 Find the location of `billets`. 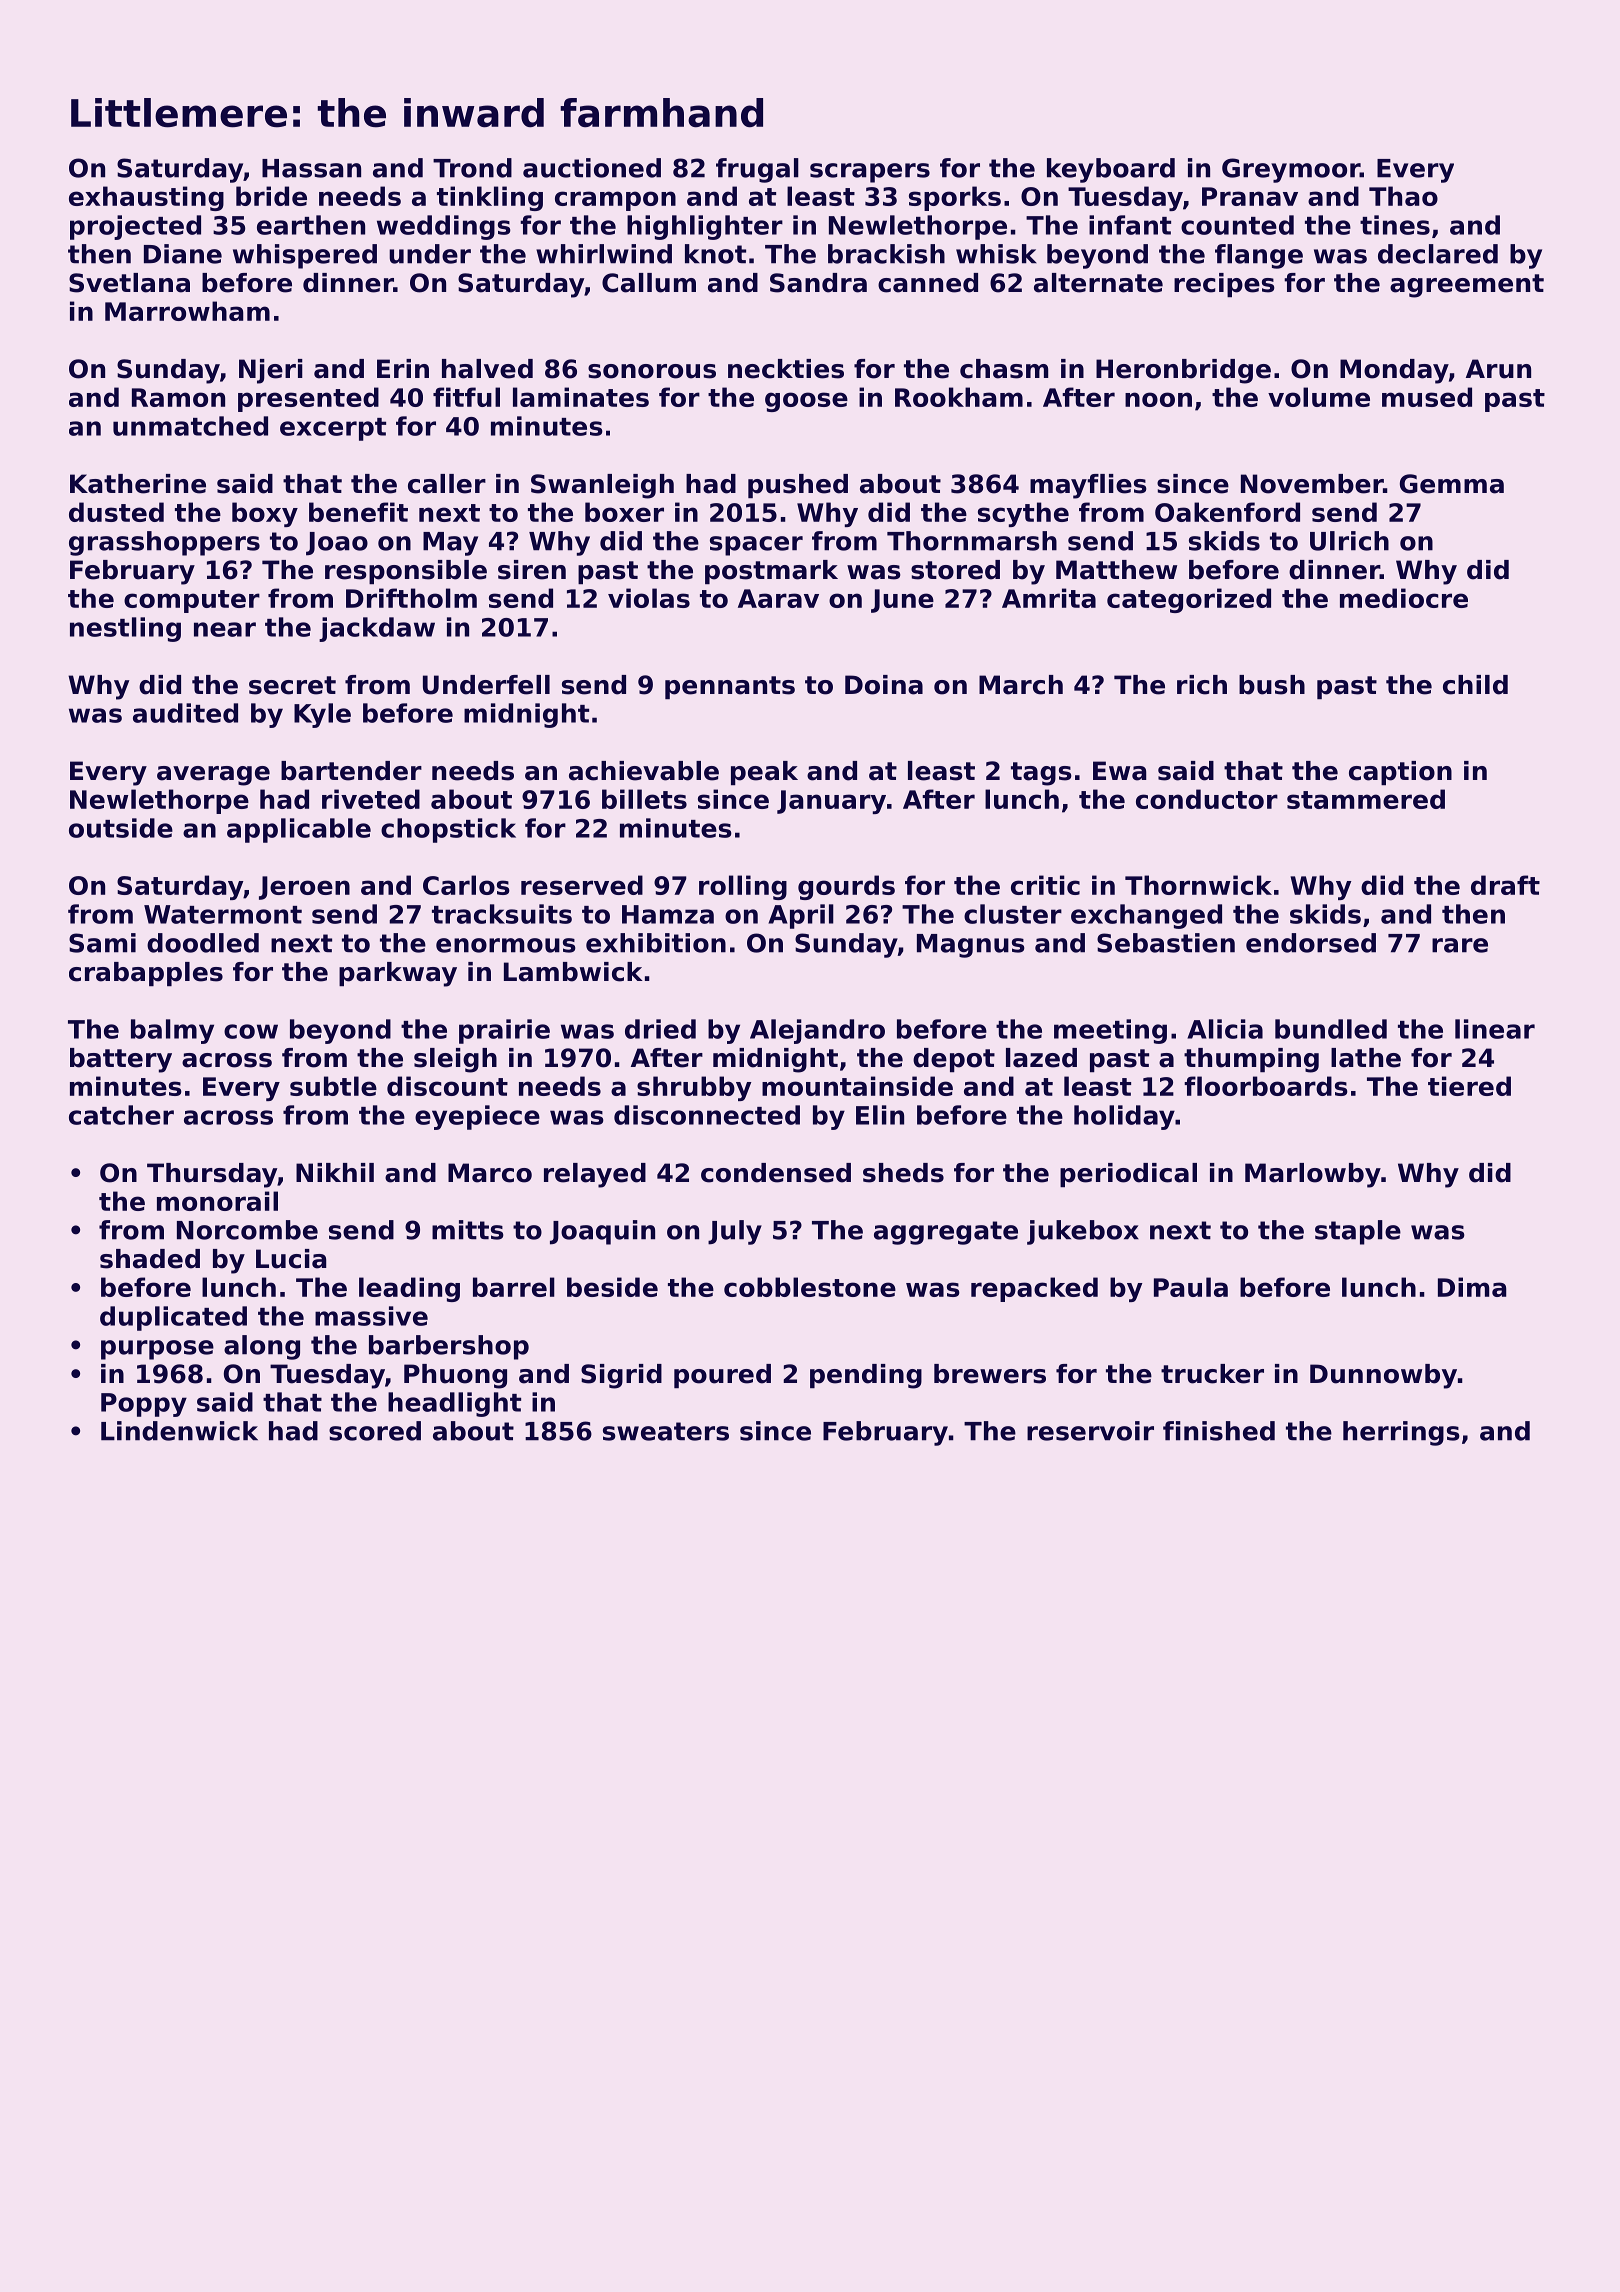

billets is located at coordinates (644, 799).
